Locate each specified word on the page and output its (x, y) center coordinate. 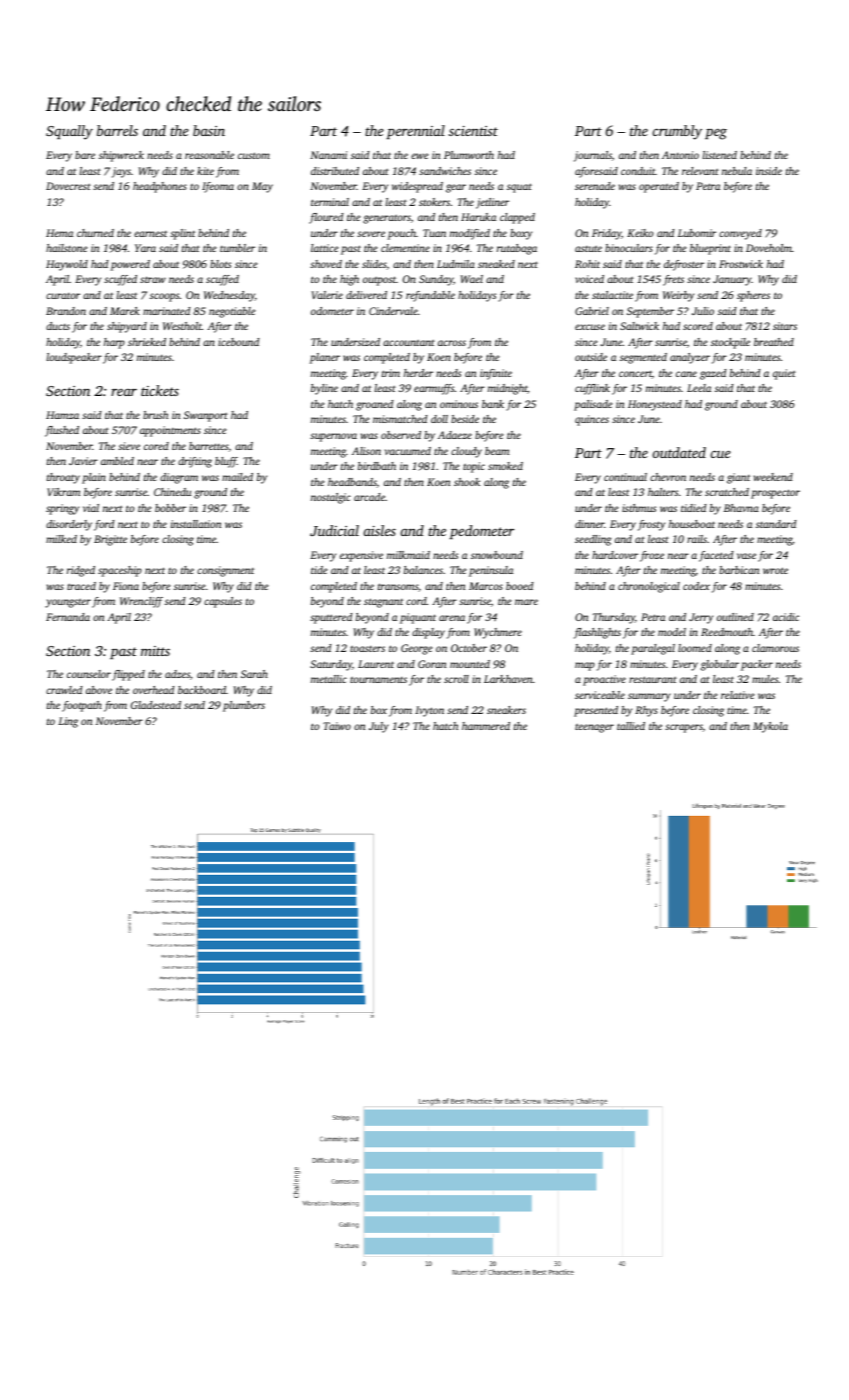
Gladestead (156, 705)
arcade (369, 497)
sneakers (506, 710)
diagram (179, 478)
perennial (416, 132)
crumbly (677, 132)
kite (205, 171)
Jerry (701, 618)
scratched (727, 492)
